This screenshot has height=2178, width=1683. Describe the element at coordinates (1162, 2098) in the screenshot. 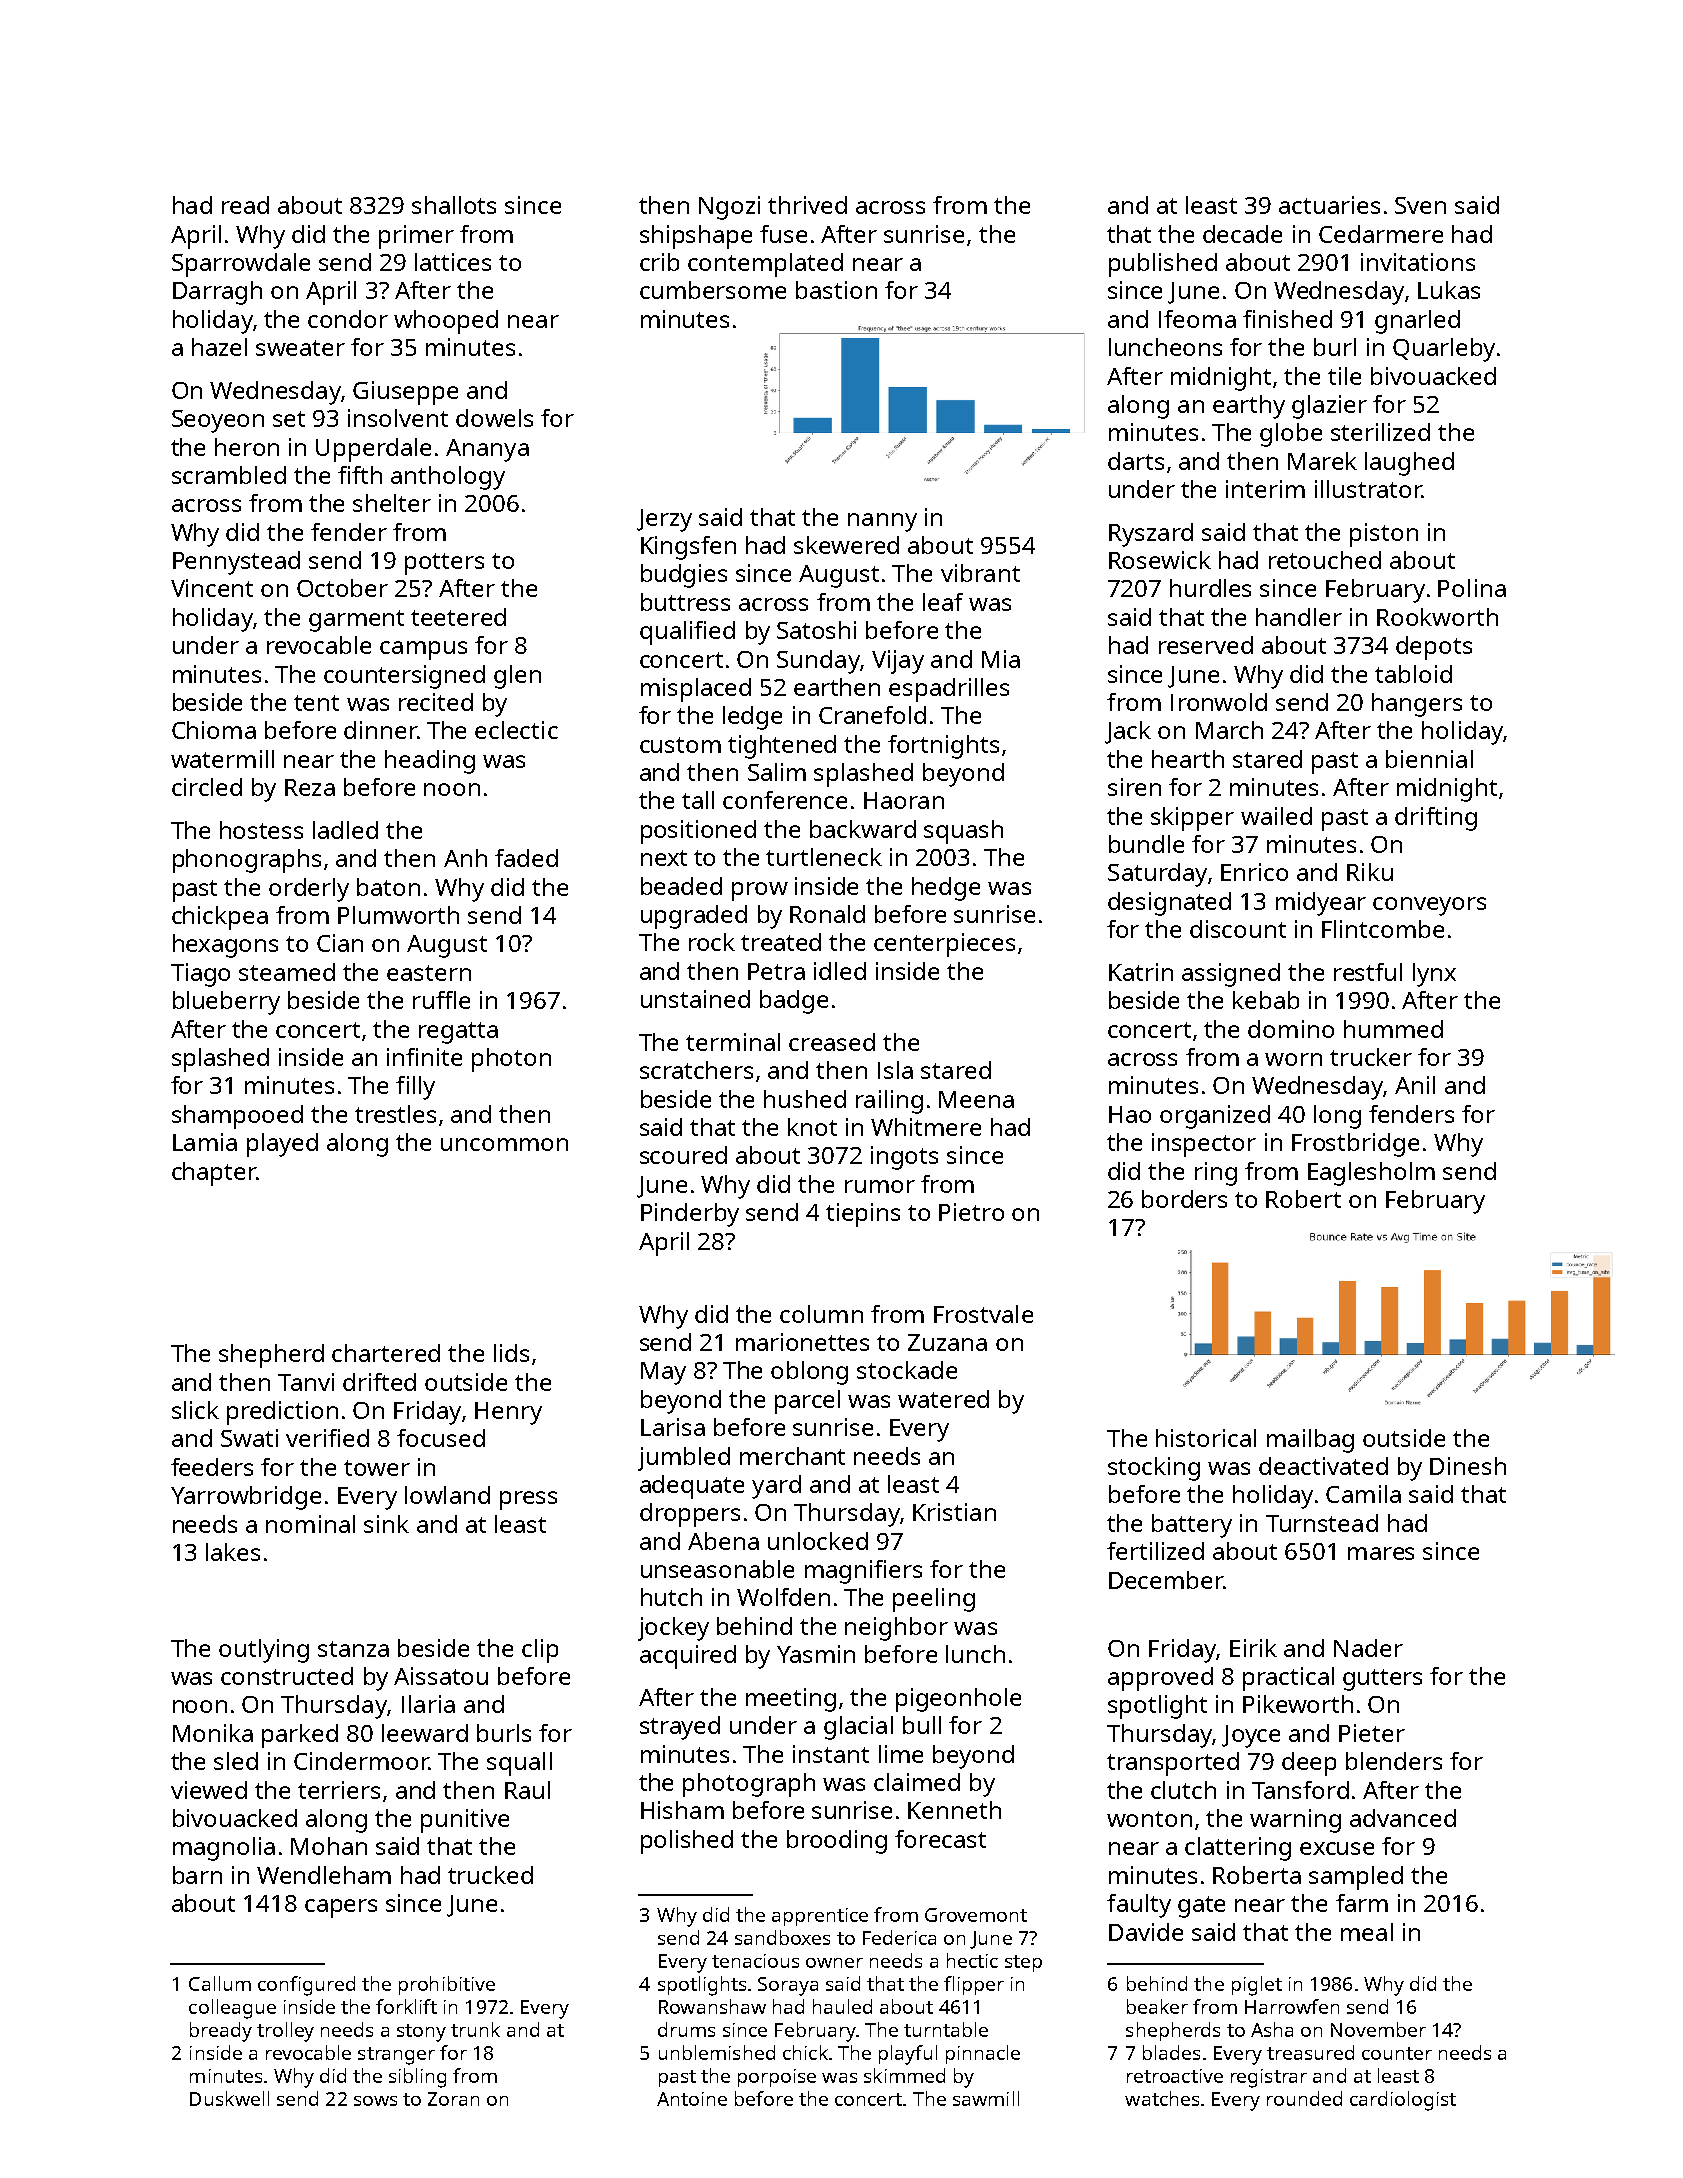

I see `watches` at that location.
